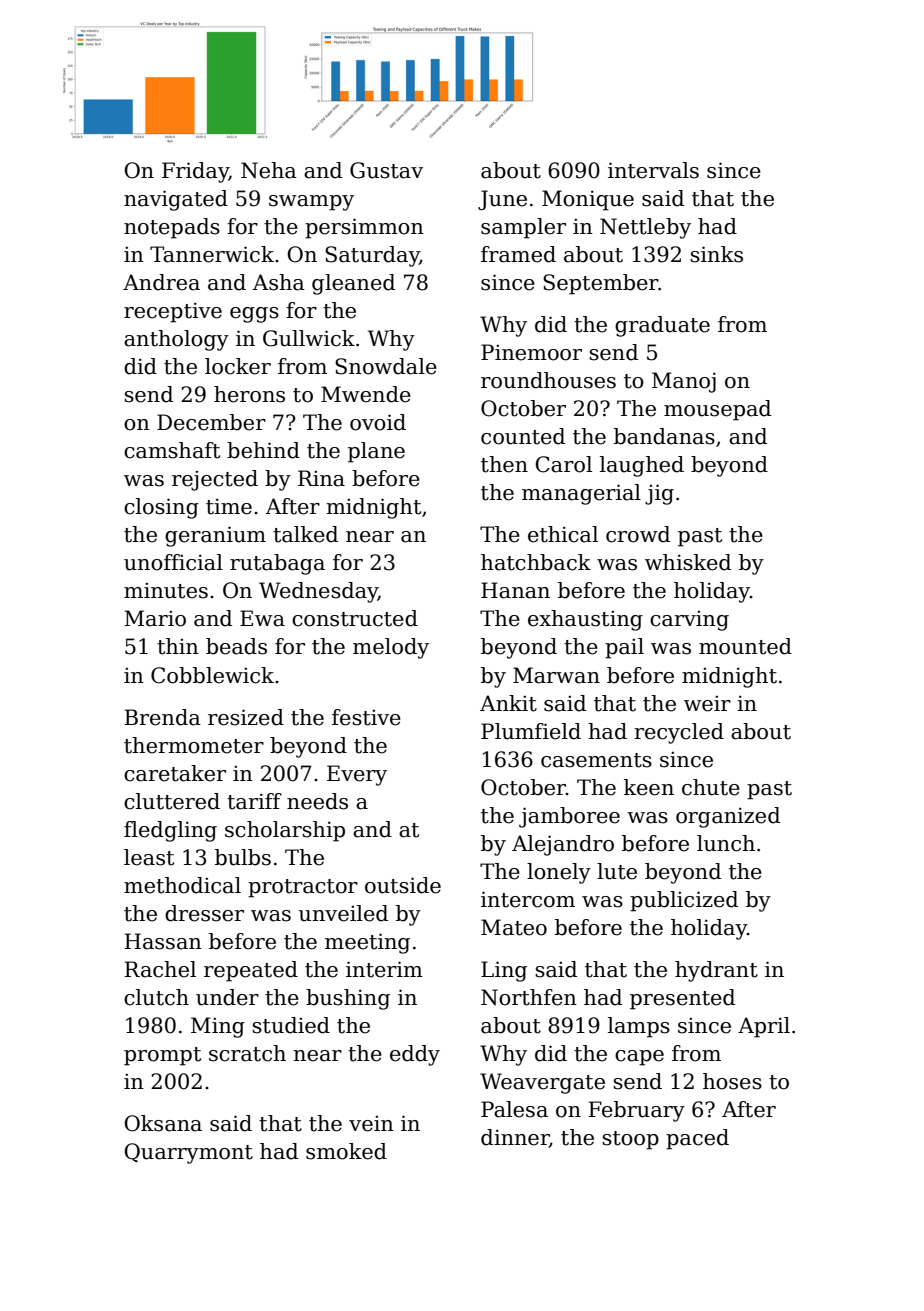  I want to click on weir, so click(707, 704).
